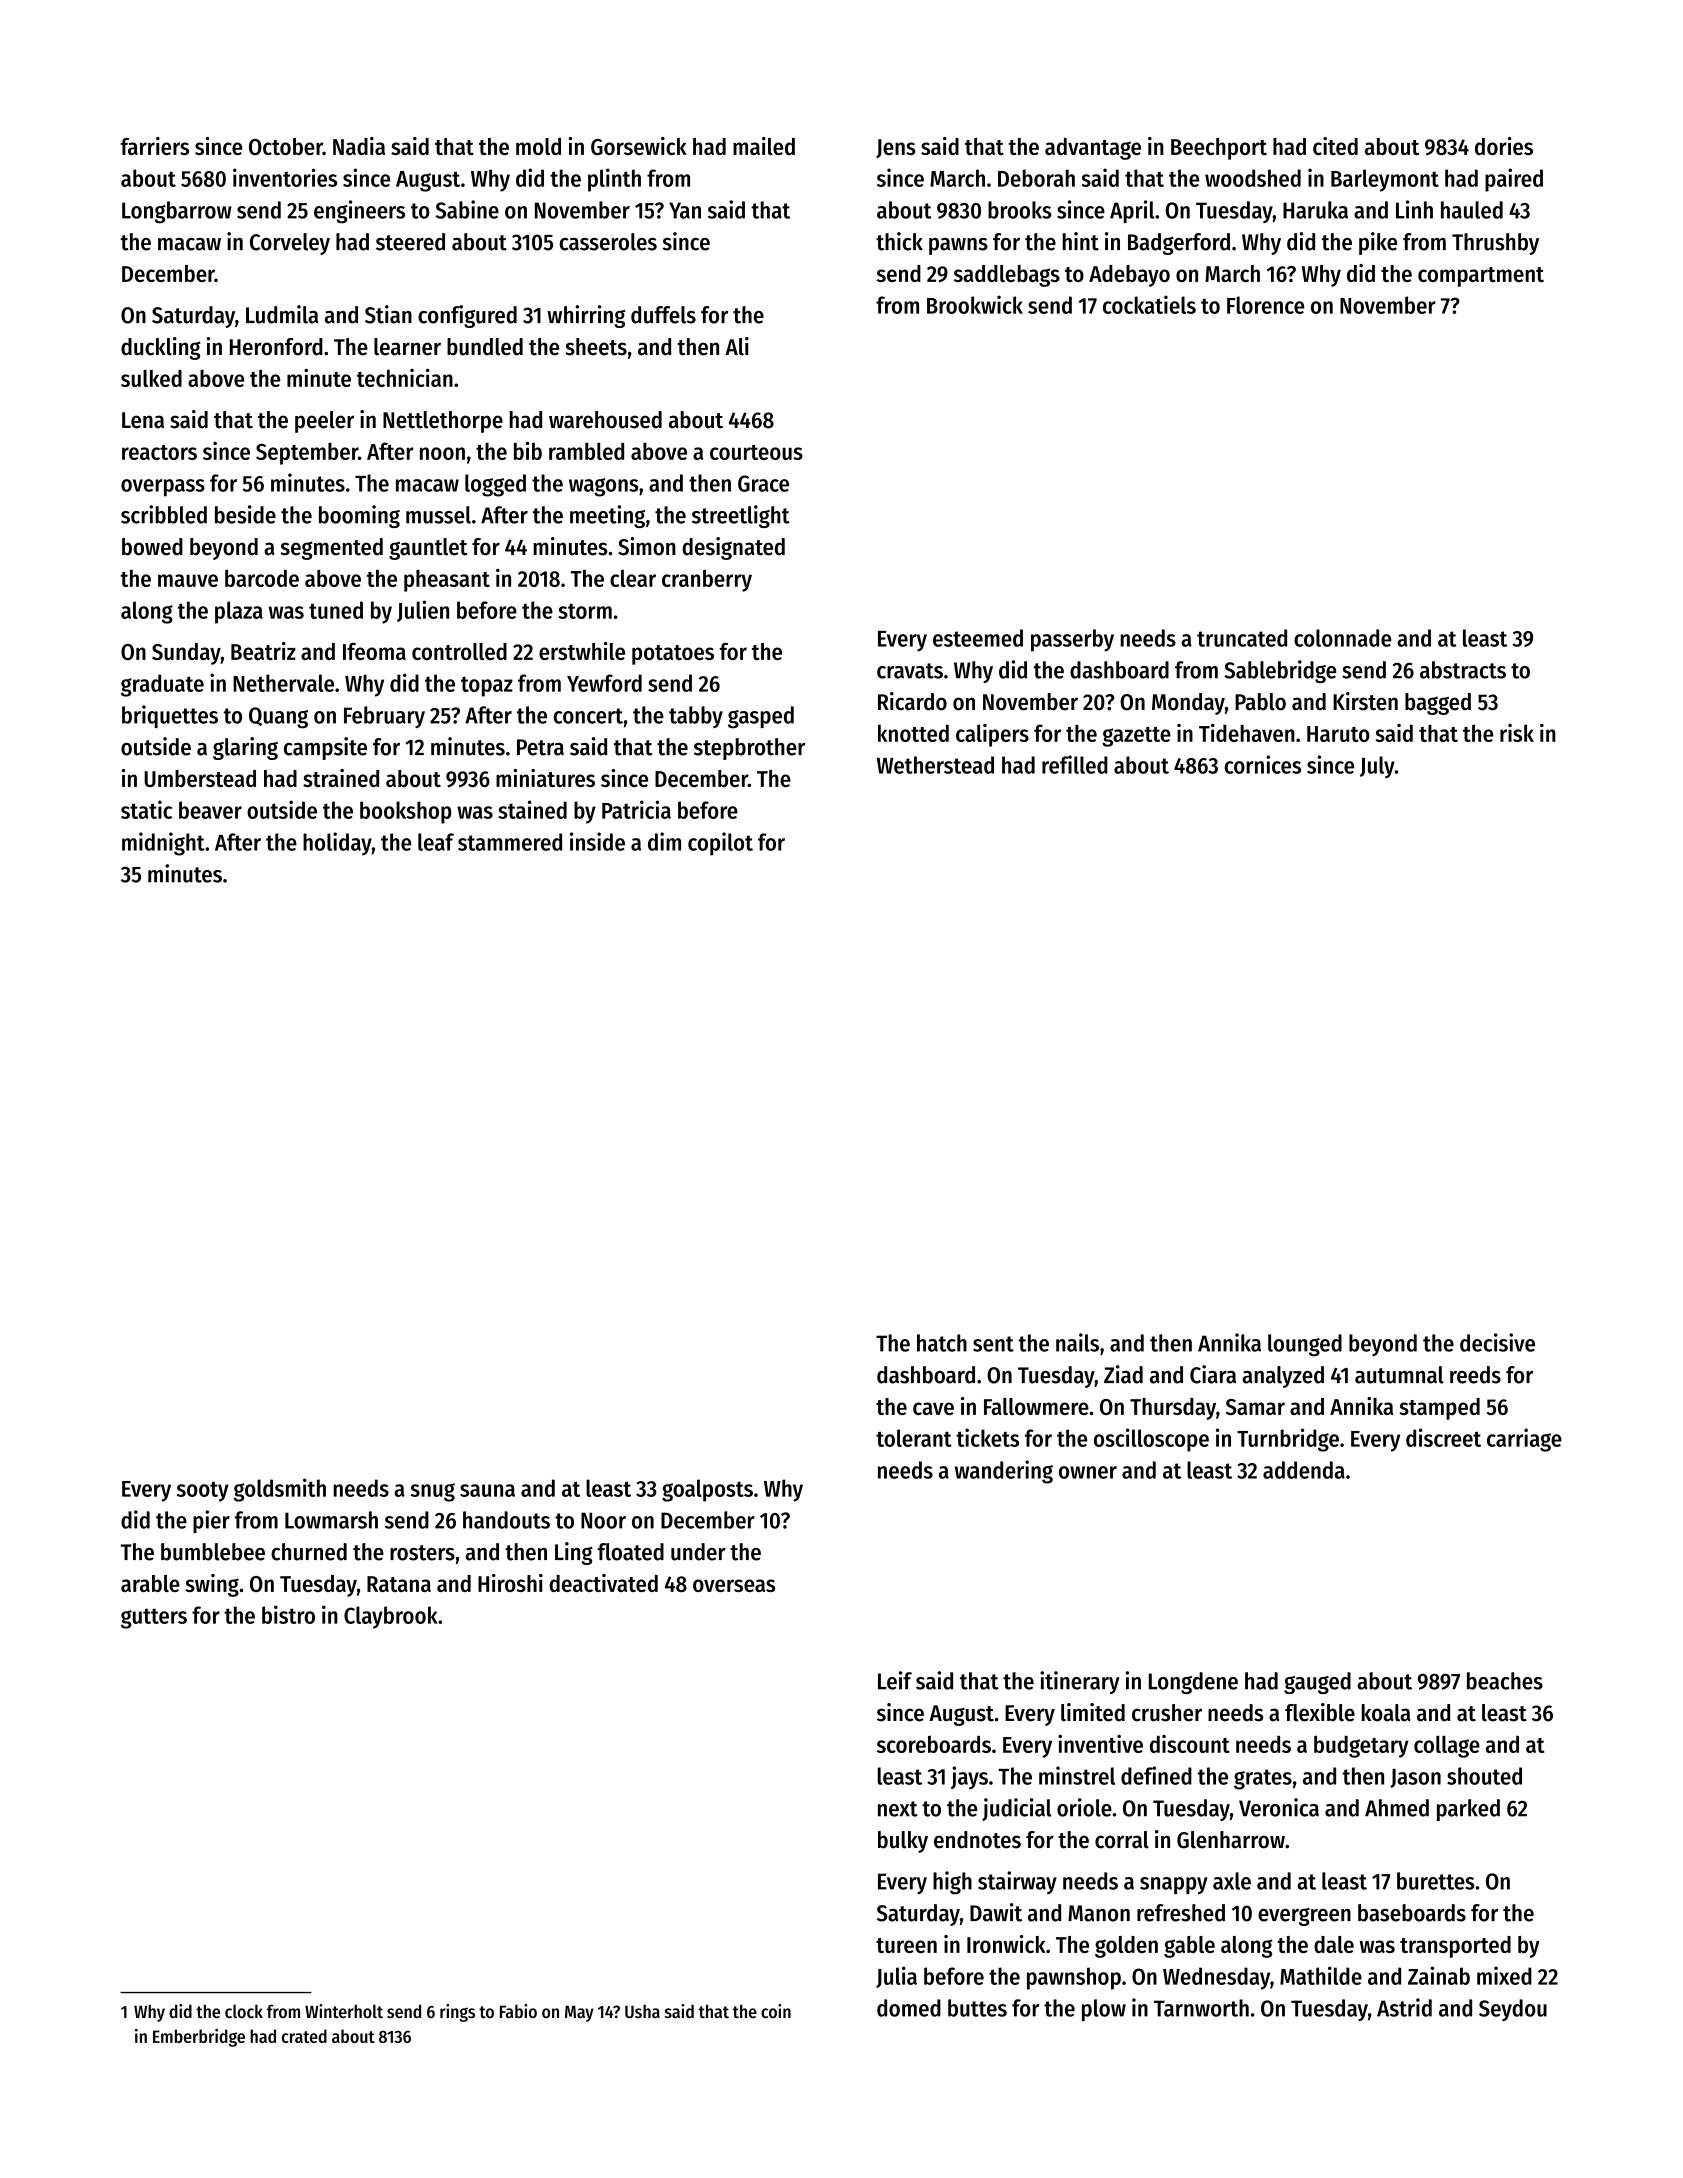 This page has height=2178, width=1683. Describe the element at coordinates (696, 717) in the page. I see `tabby` at that location.
